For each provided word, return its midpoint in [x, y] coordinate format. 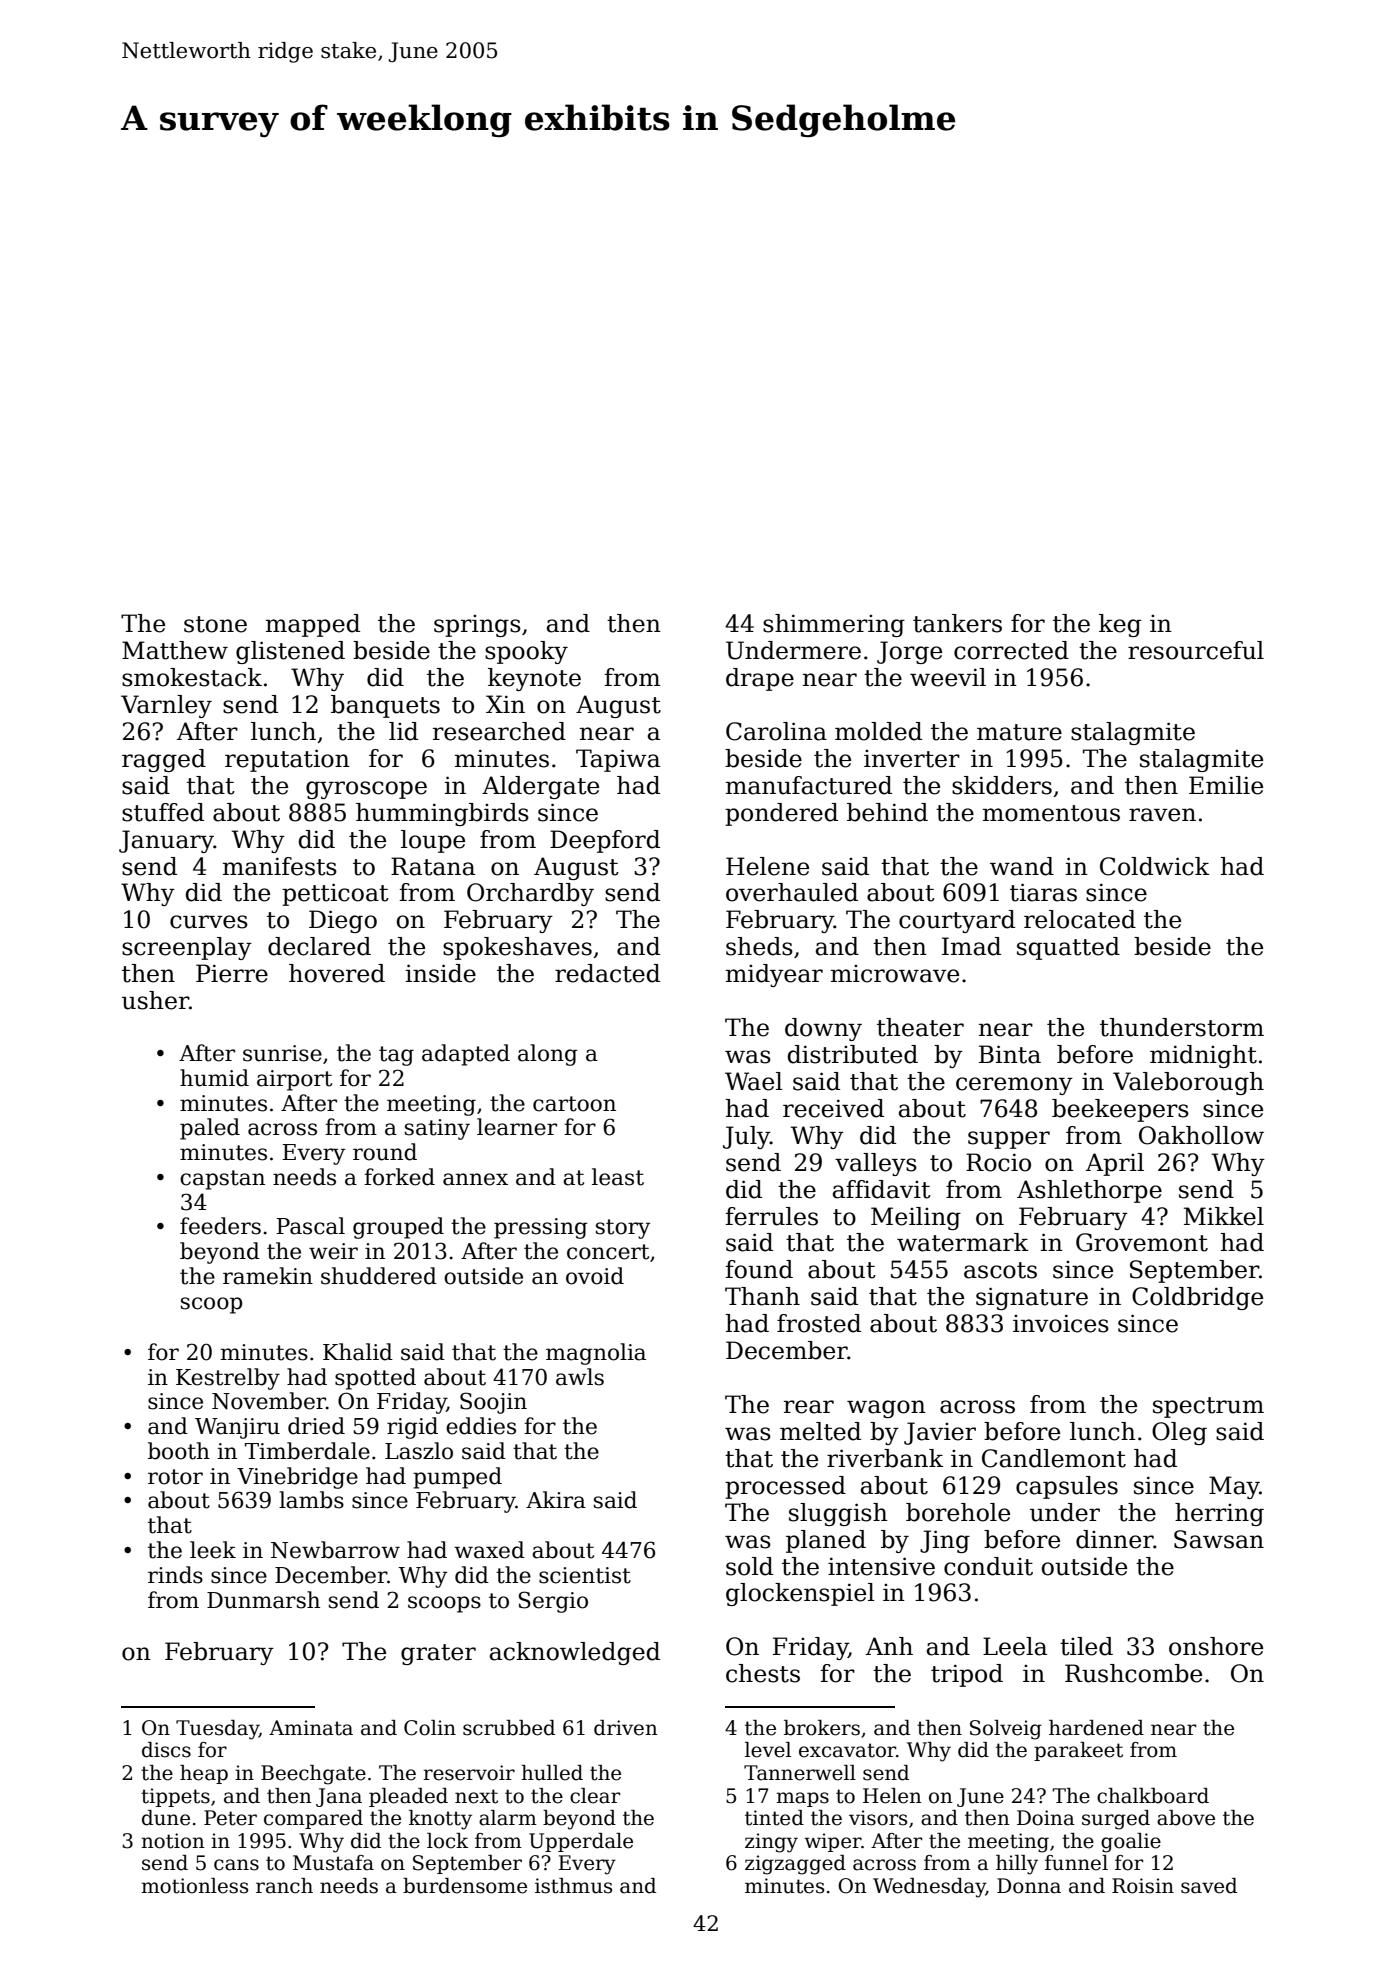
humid [214, 1078]
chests [763, 1673]
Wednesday [929, 1888]
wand [1022, 866]
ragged [164, 760]
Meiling [916, 1218]
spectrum [1208, 1407]
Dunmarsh [263, 1600]
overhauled [792, 892]
